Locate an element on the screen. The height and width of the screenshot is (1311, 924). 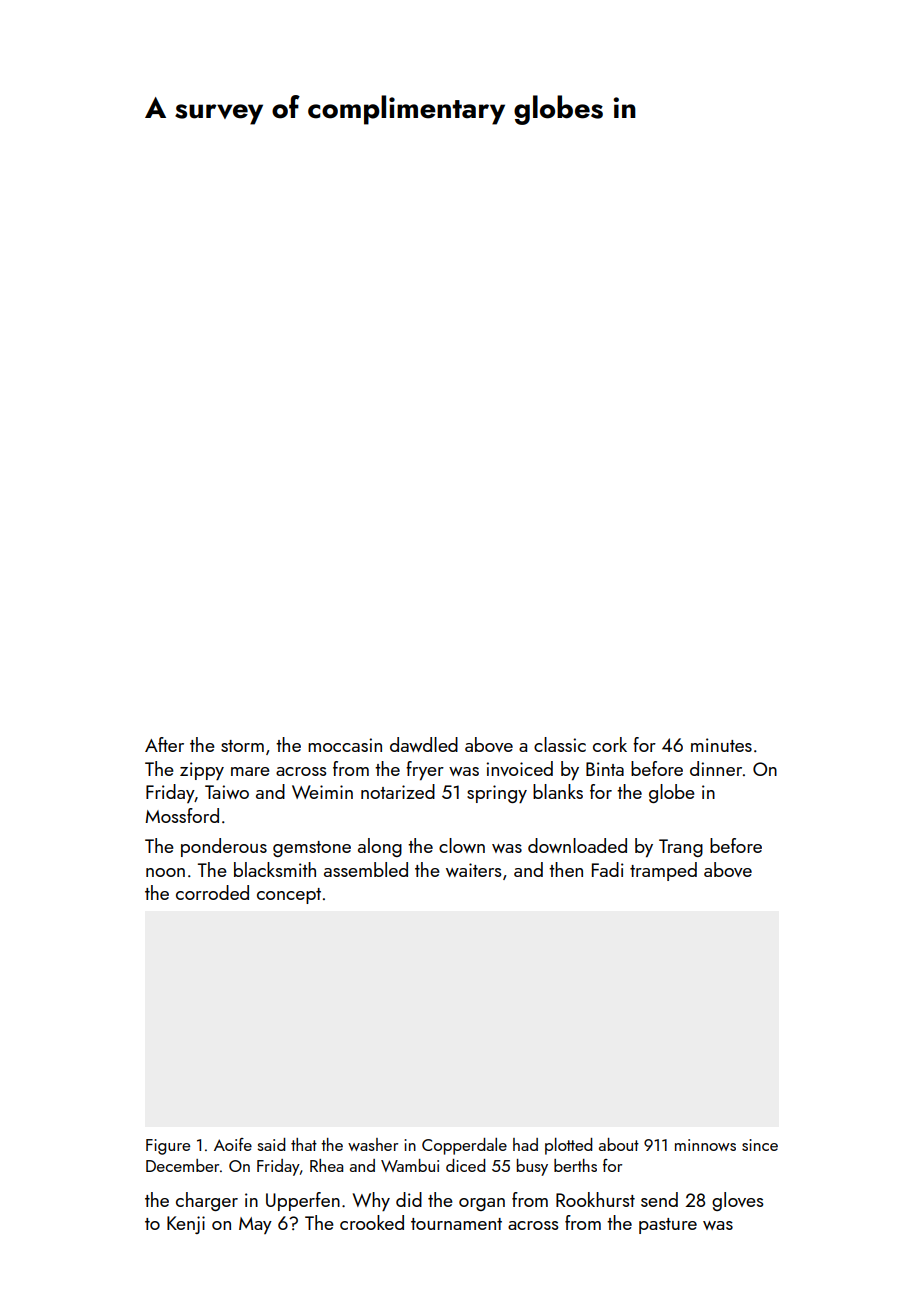
classic is located at coordinates (560, 744).
